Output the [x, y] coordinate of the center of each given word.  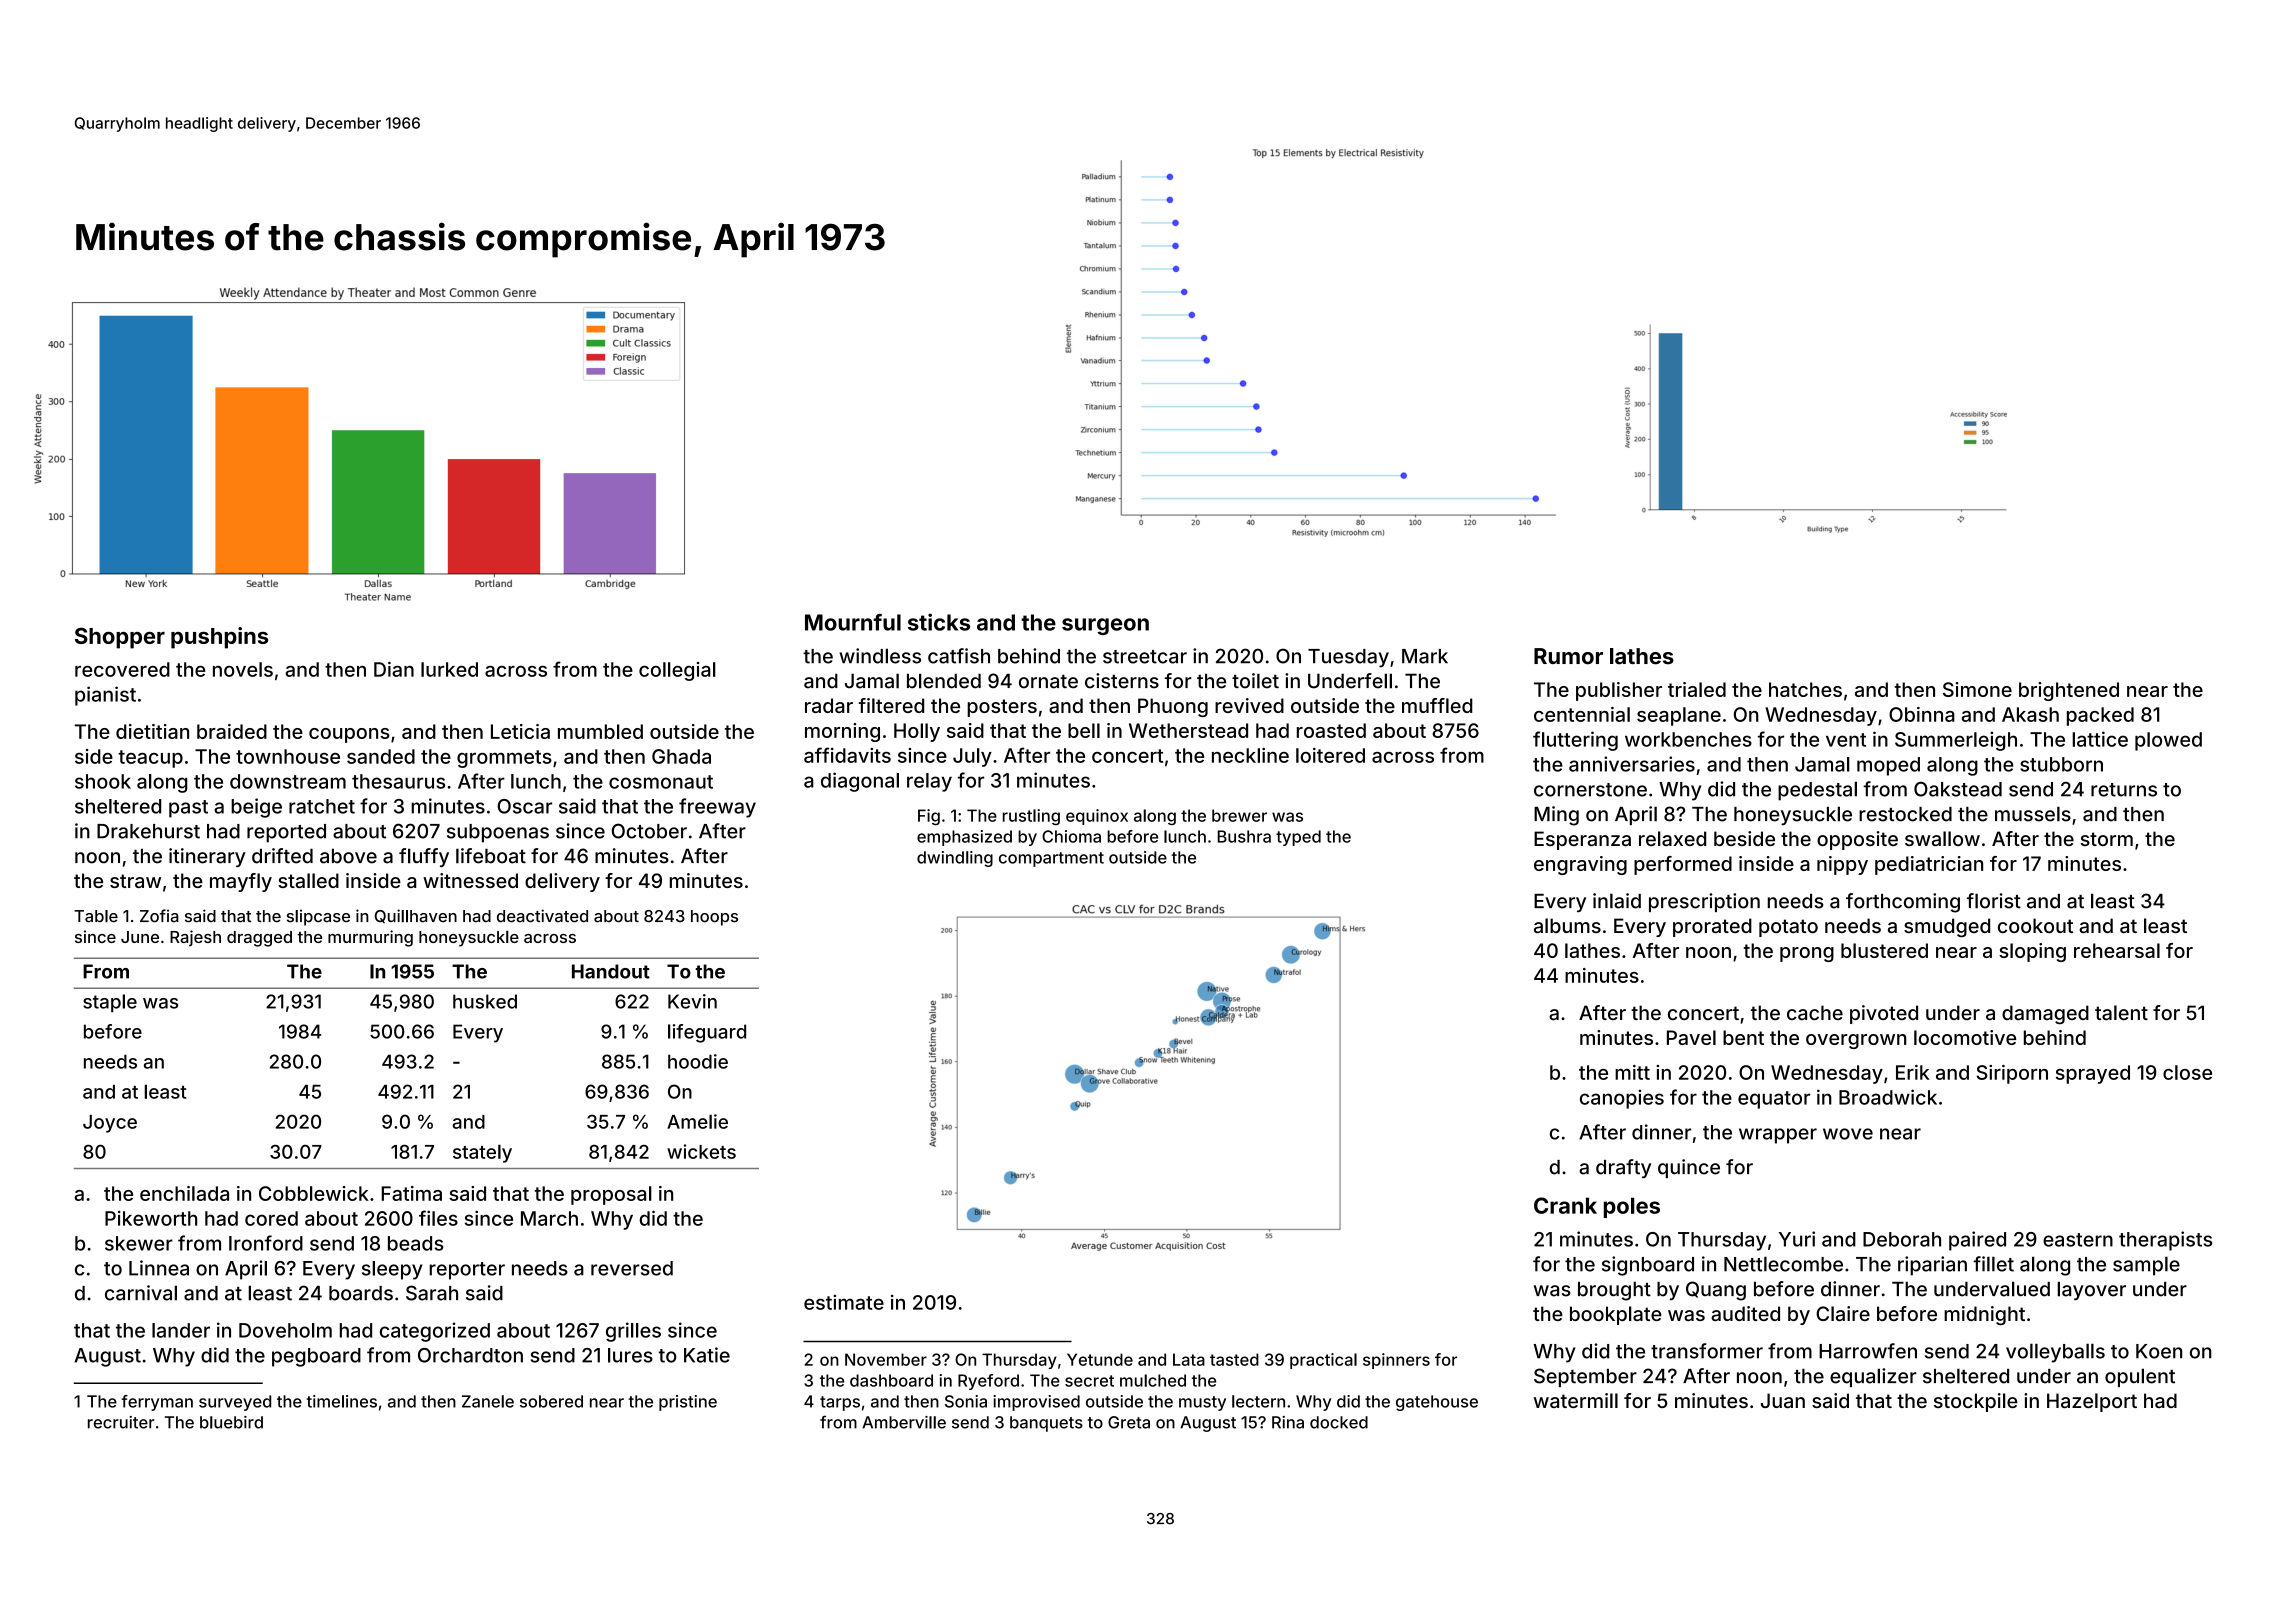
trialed [1697, 689]
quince [1689, 1168]
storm [2107, 839]
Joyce [110, 1124]
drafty [1623, 1169]
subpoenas [498, 833]
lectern [1258, 1401]
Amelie [697, 1121]
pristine [688, 1403]
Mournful [853, 622]
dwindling [955, 859]
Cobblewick [314, 1193]
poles [1632, 1207]
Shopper [120, 638]
